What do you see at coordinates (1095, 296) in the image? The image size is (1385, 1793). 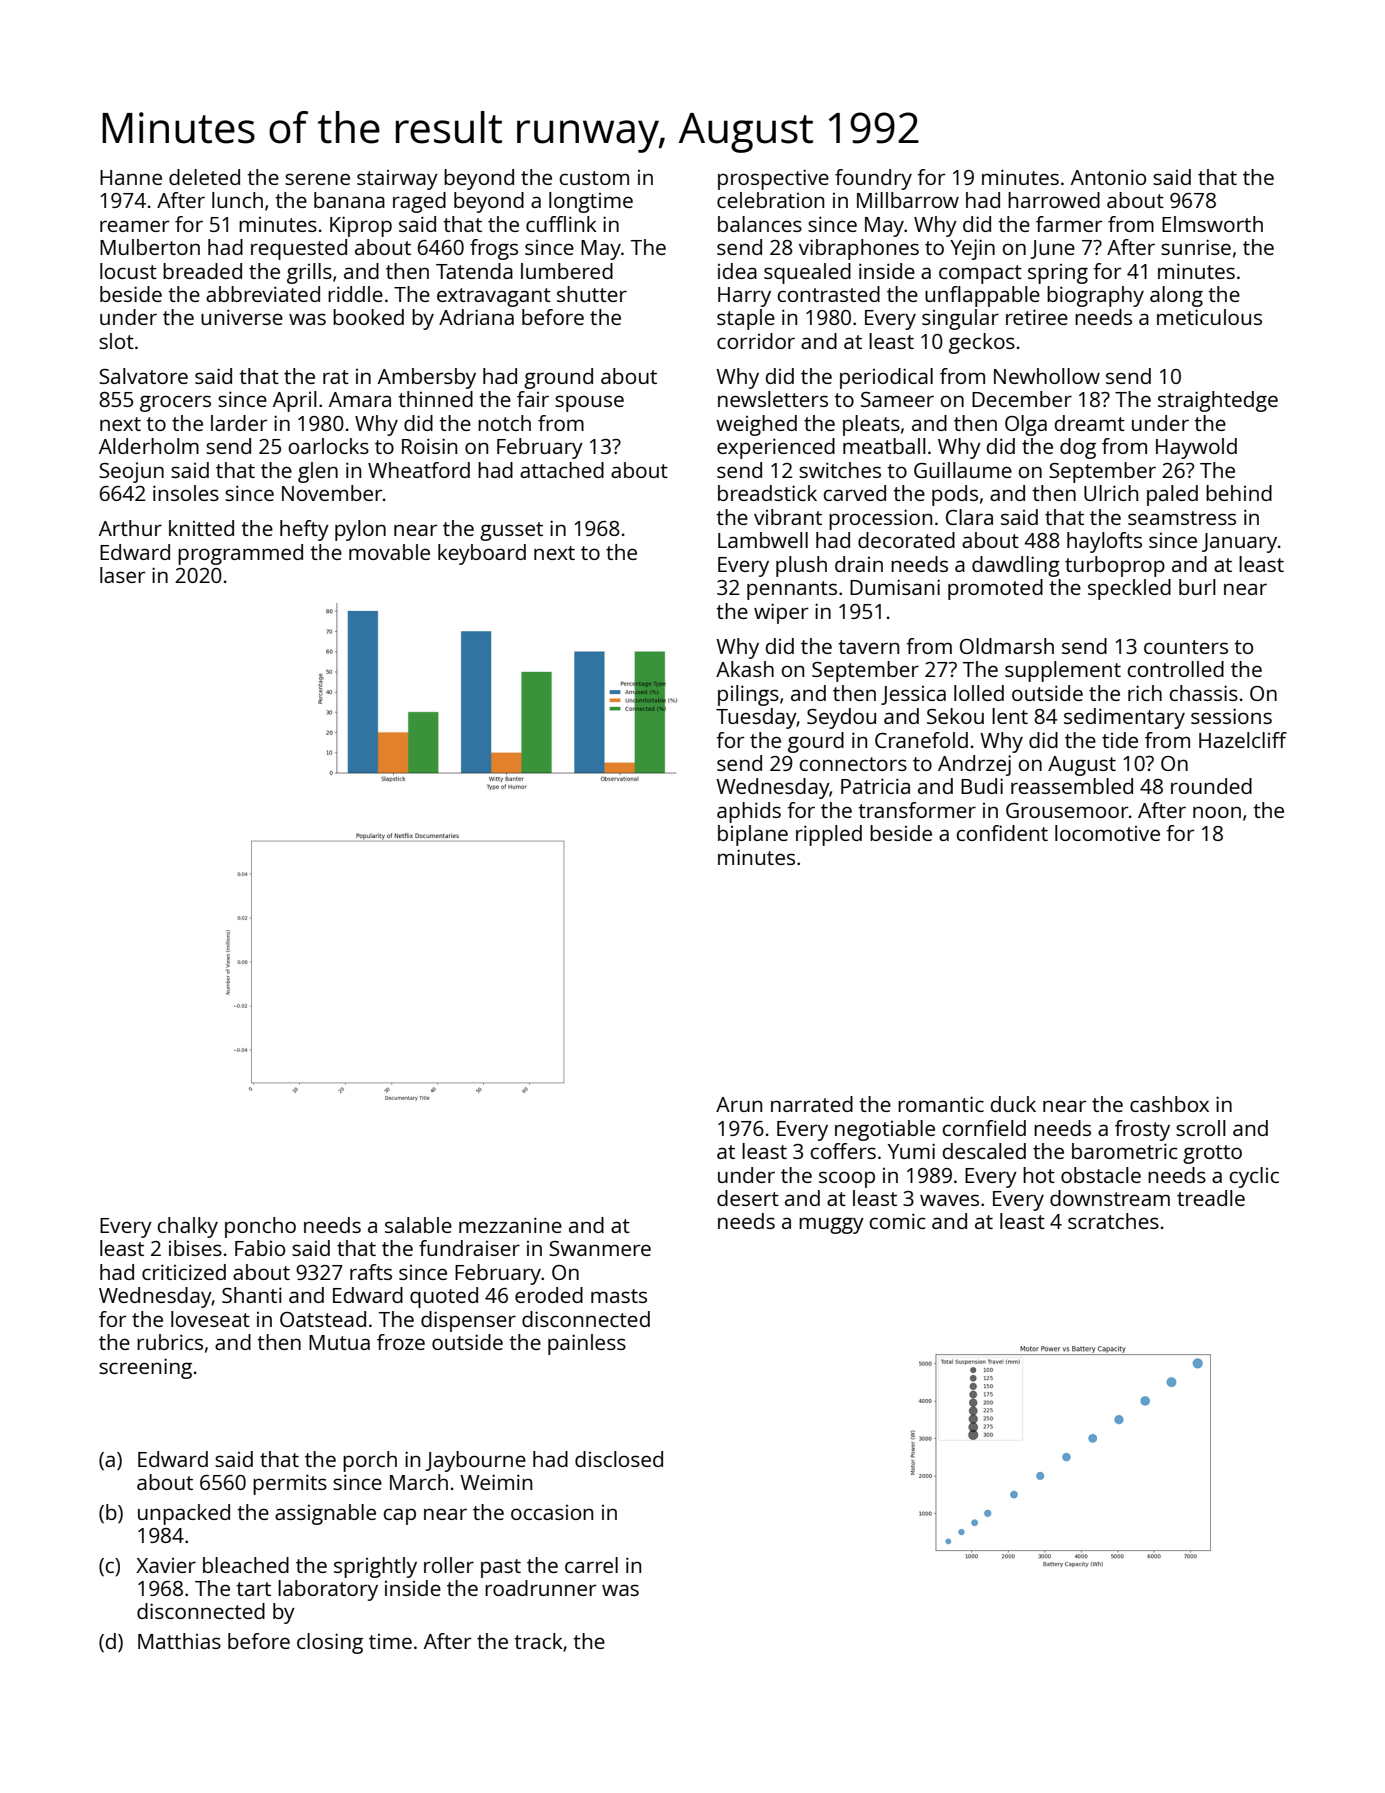 I see `biography` at bounding box center [1095, 296].
